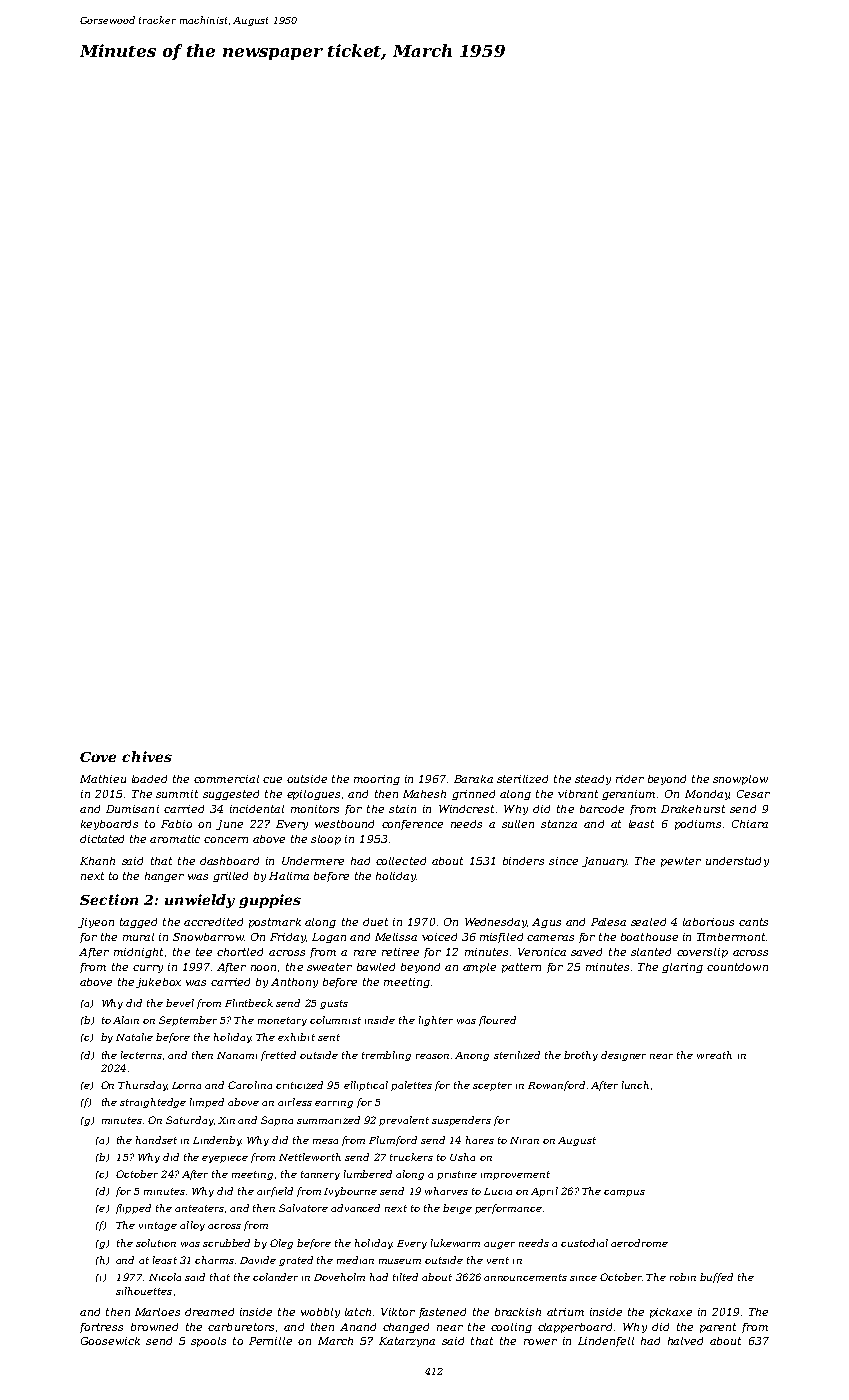 This screenshot has width=849, height=1400. What do you see at coordinates (156, 1243) in the screenshot?
I see `solution` at bounding box center [156, 1243].
